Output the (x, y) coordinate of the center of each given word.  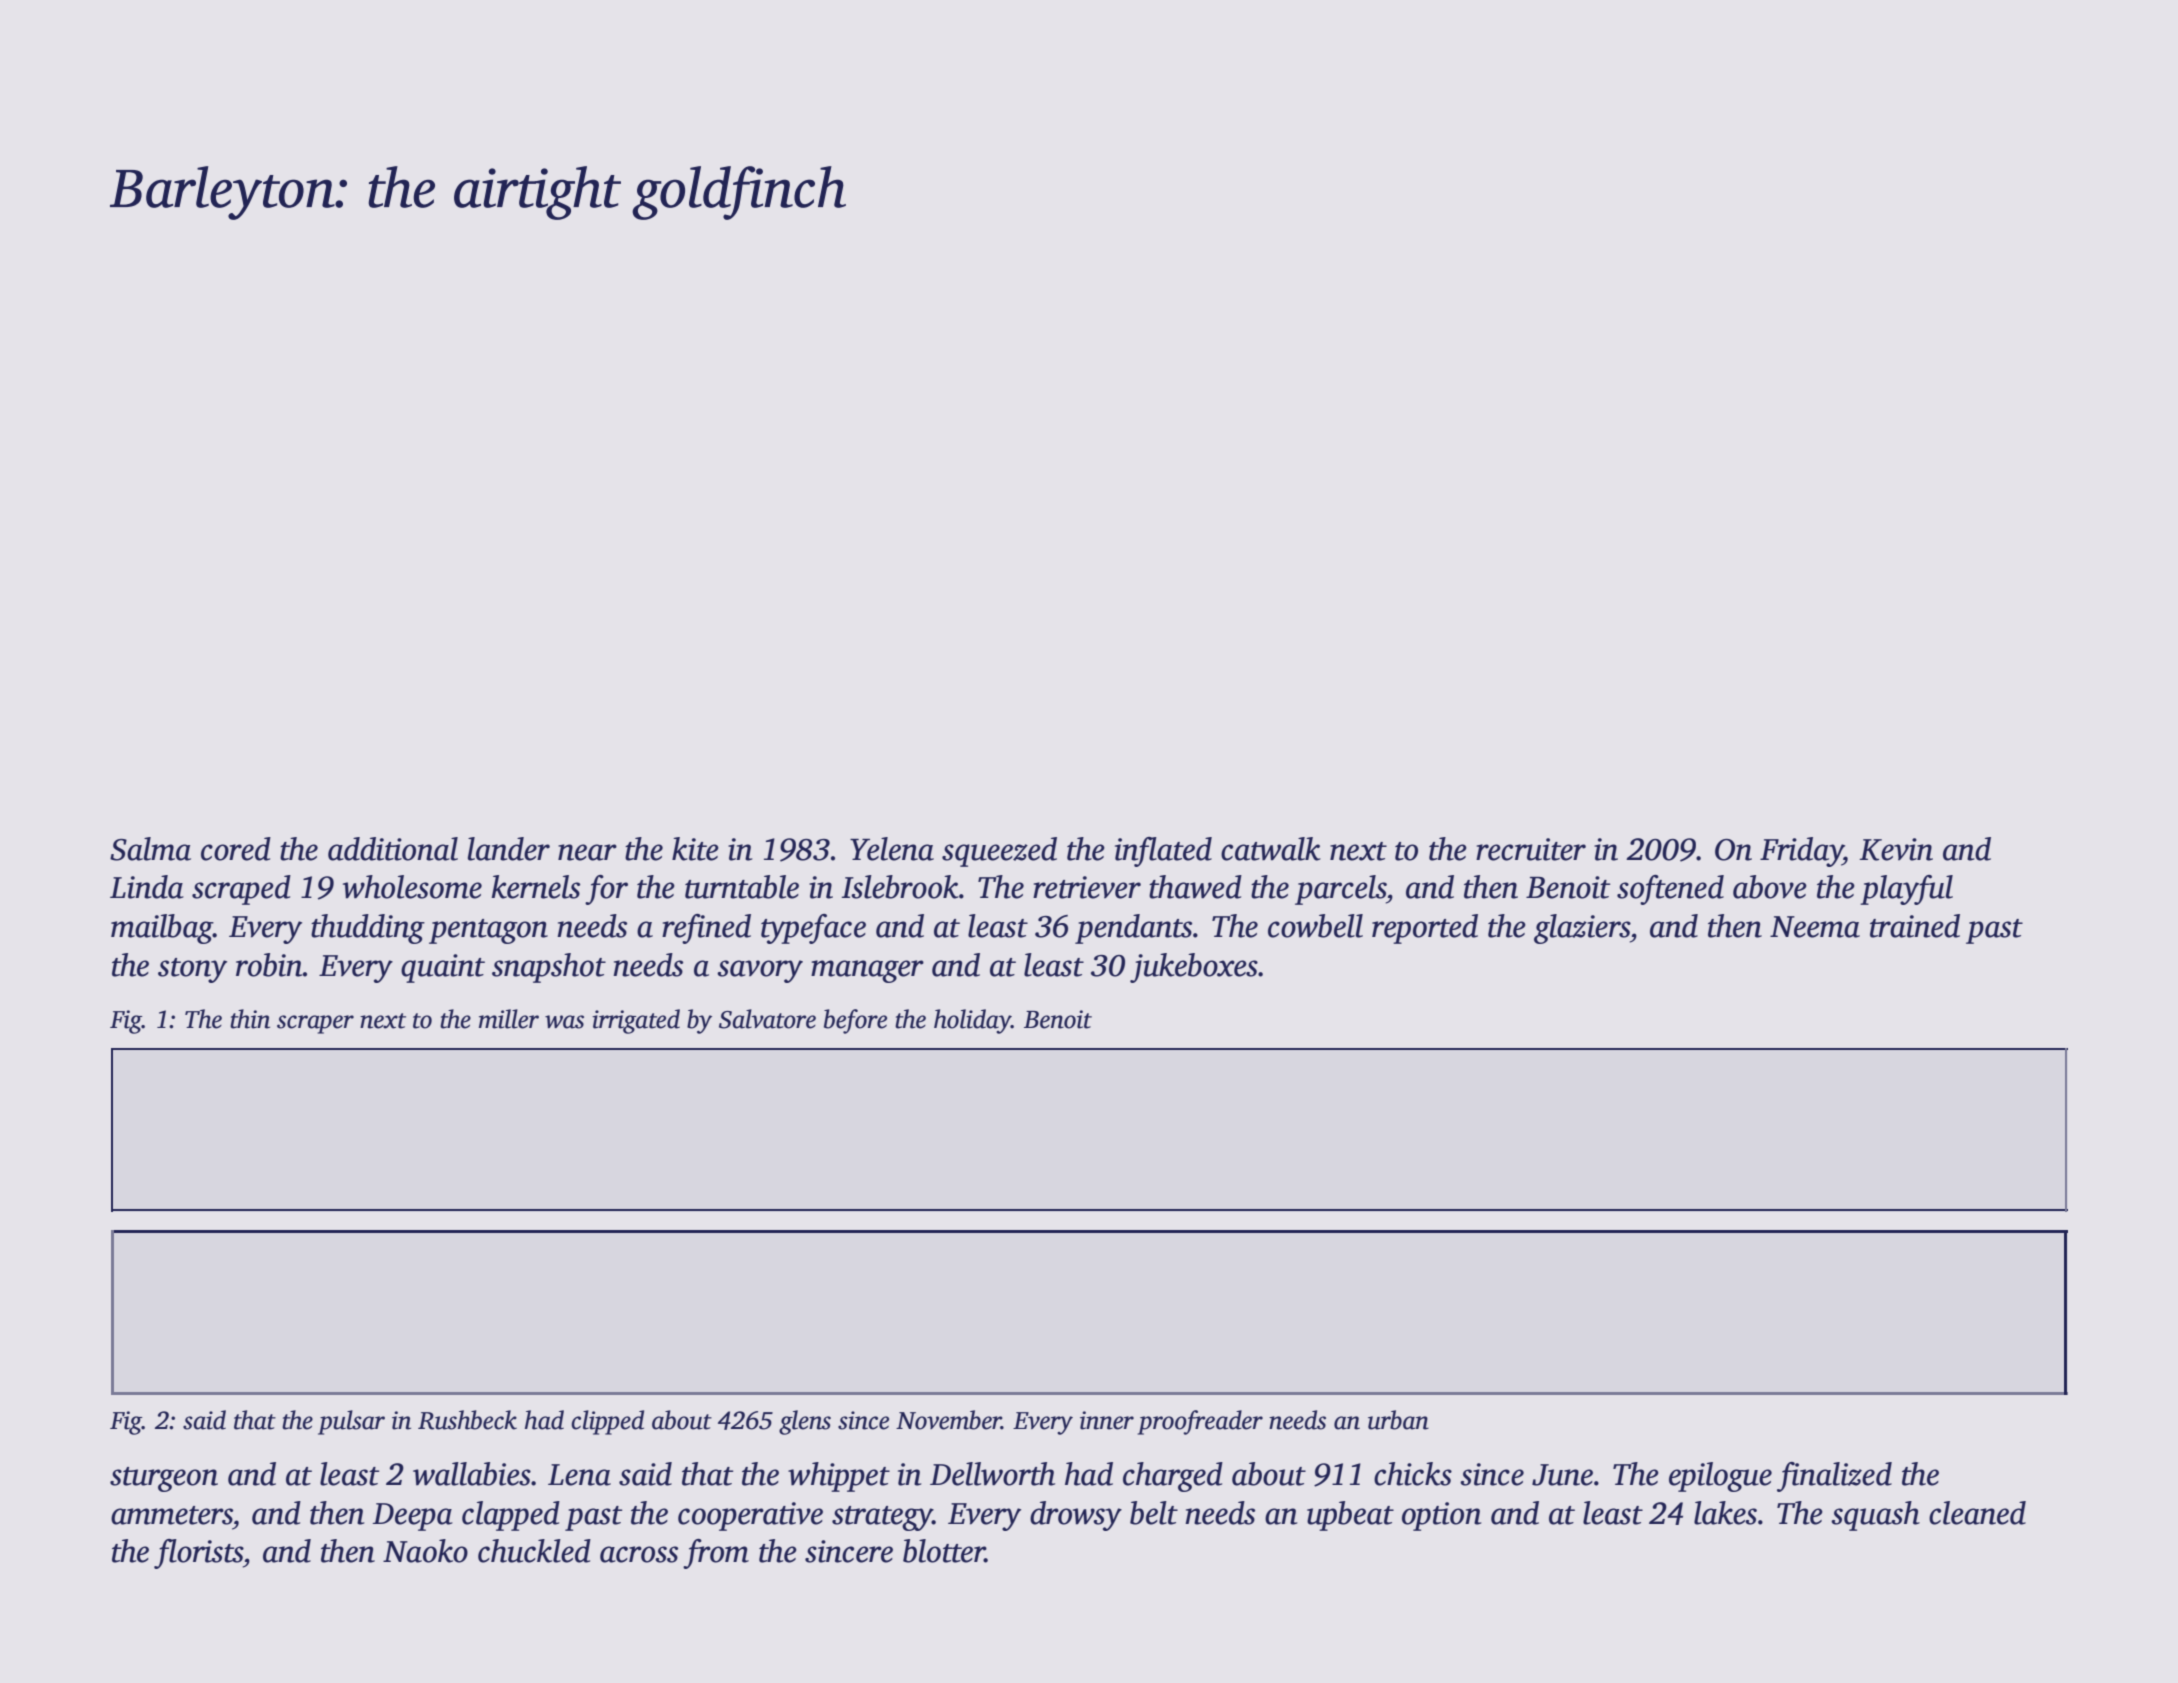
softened (1670, 890)
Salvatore (767, 1019)
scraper (315, 1024)
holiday (972, 1021)
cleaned (1977, 1513)
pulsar (351, 1422)
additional (393, 849)
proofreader (1200, 1422)
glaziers (1582, 929)
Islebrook (900, 887)
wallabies (472, 1474)
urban (1398, 1420)
